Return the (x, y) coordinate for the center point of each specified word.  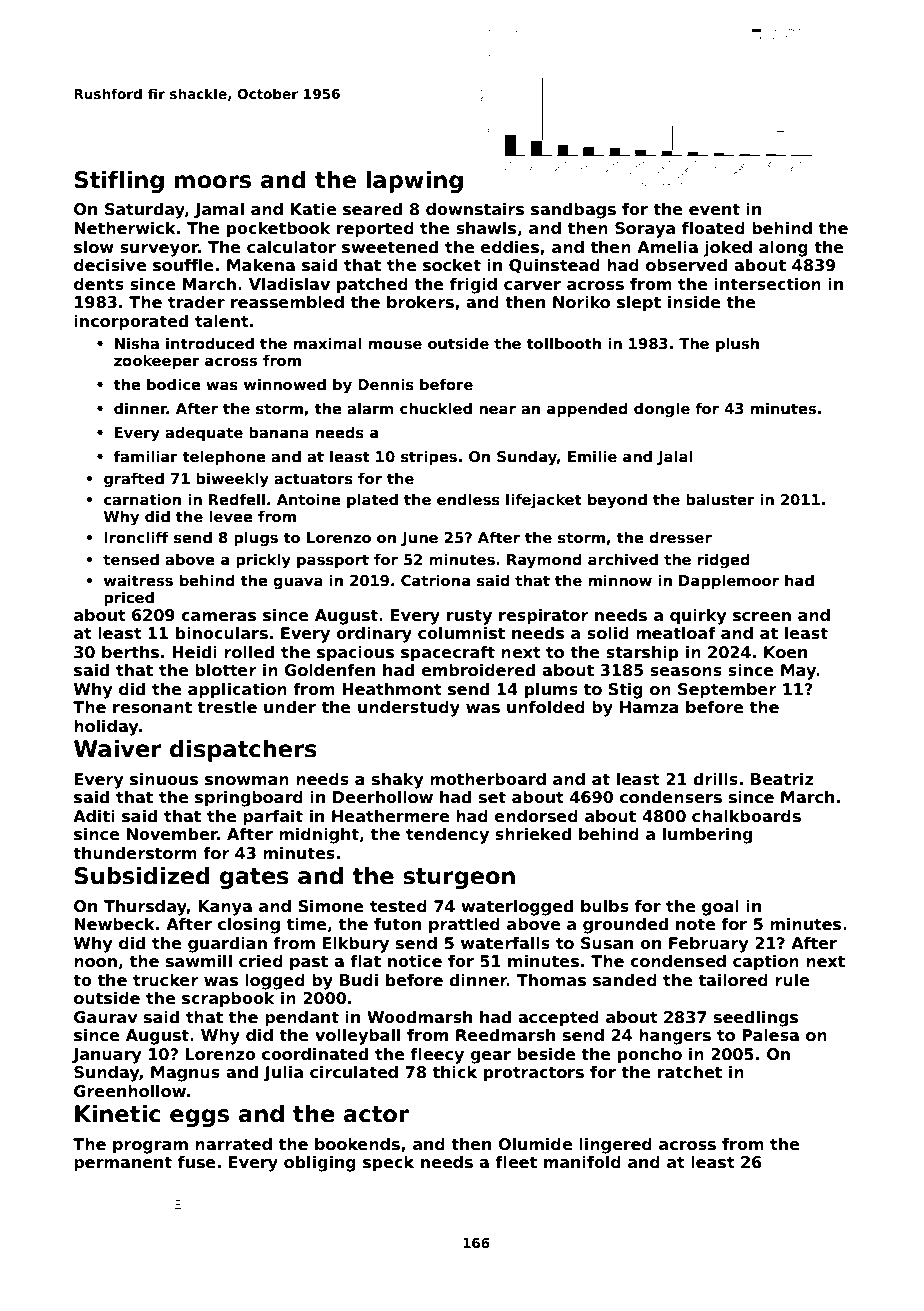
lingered (615, 1145)
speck (388, 1164)
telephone (224, 457)
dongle (662, 409)
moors (213, 182)
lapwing (414, 181)
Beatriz (782, 779)
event (714, 209)
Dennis (386, 384)
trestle (227, 707)
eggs (199, 1118)
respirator (543, 616)
